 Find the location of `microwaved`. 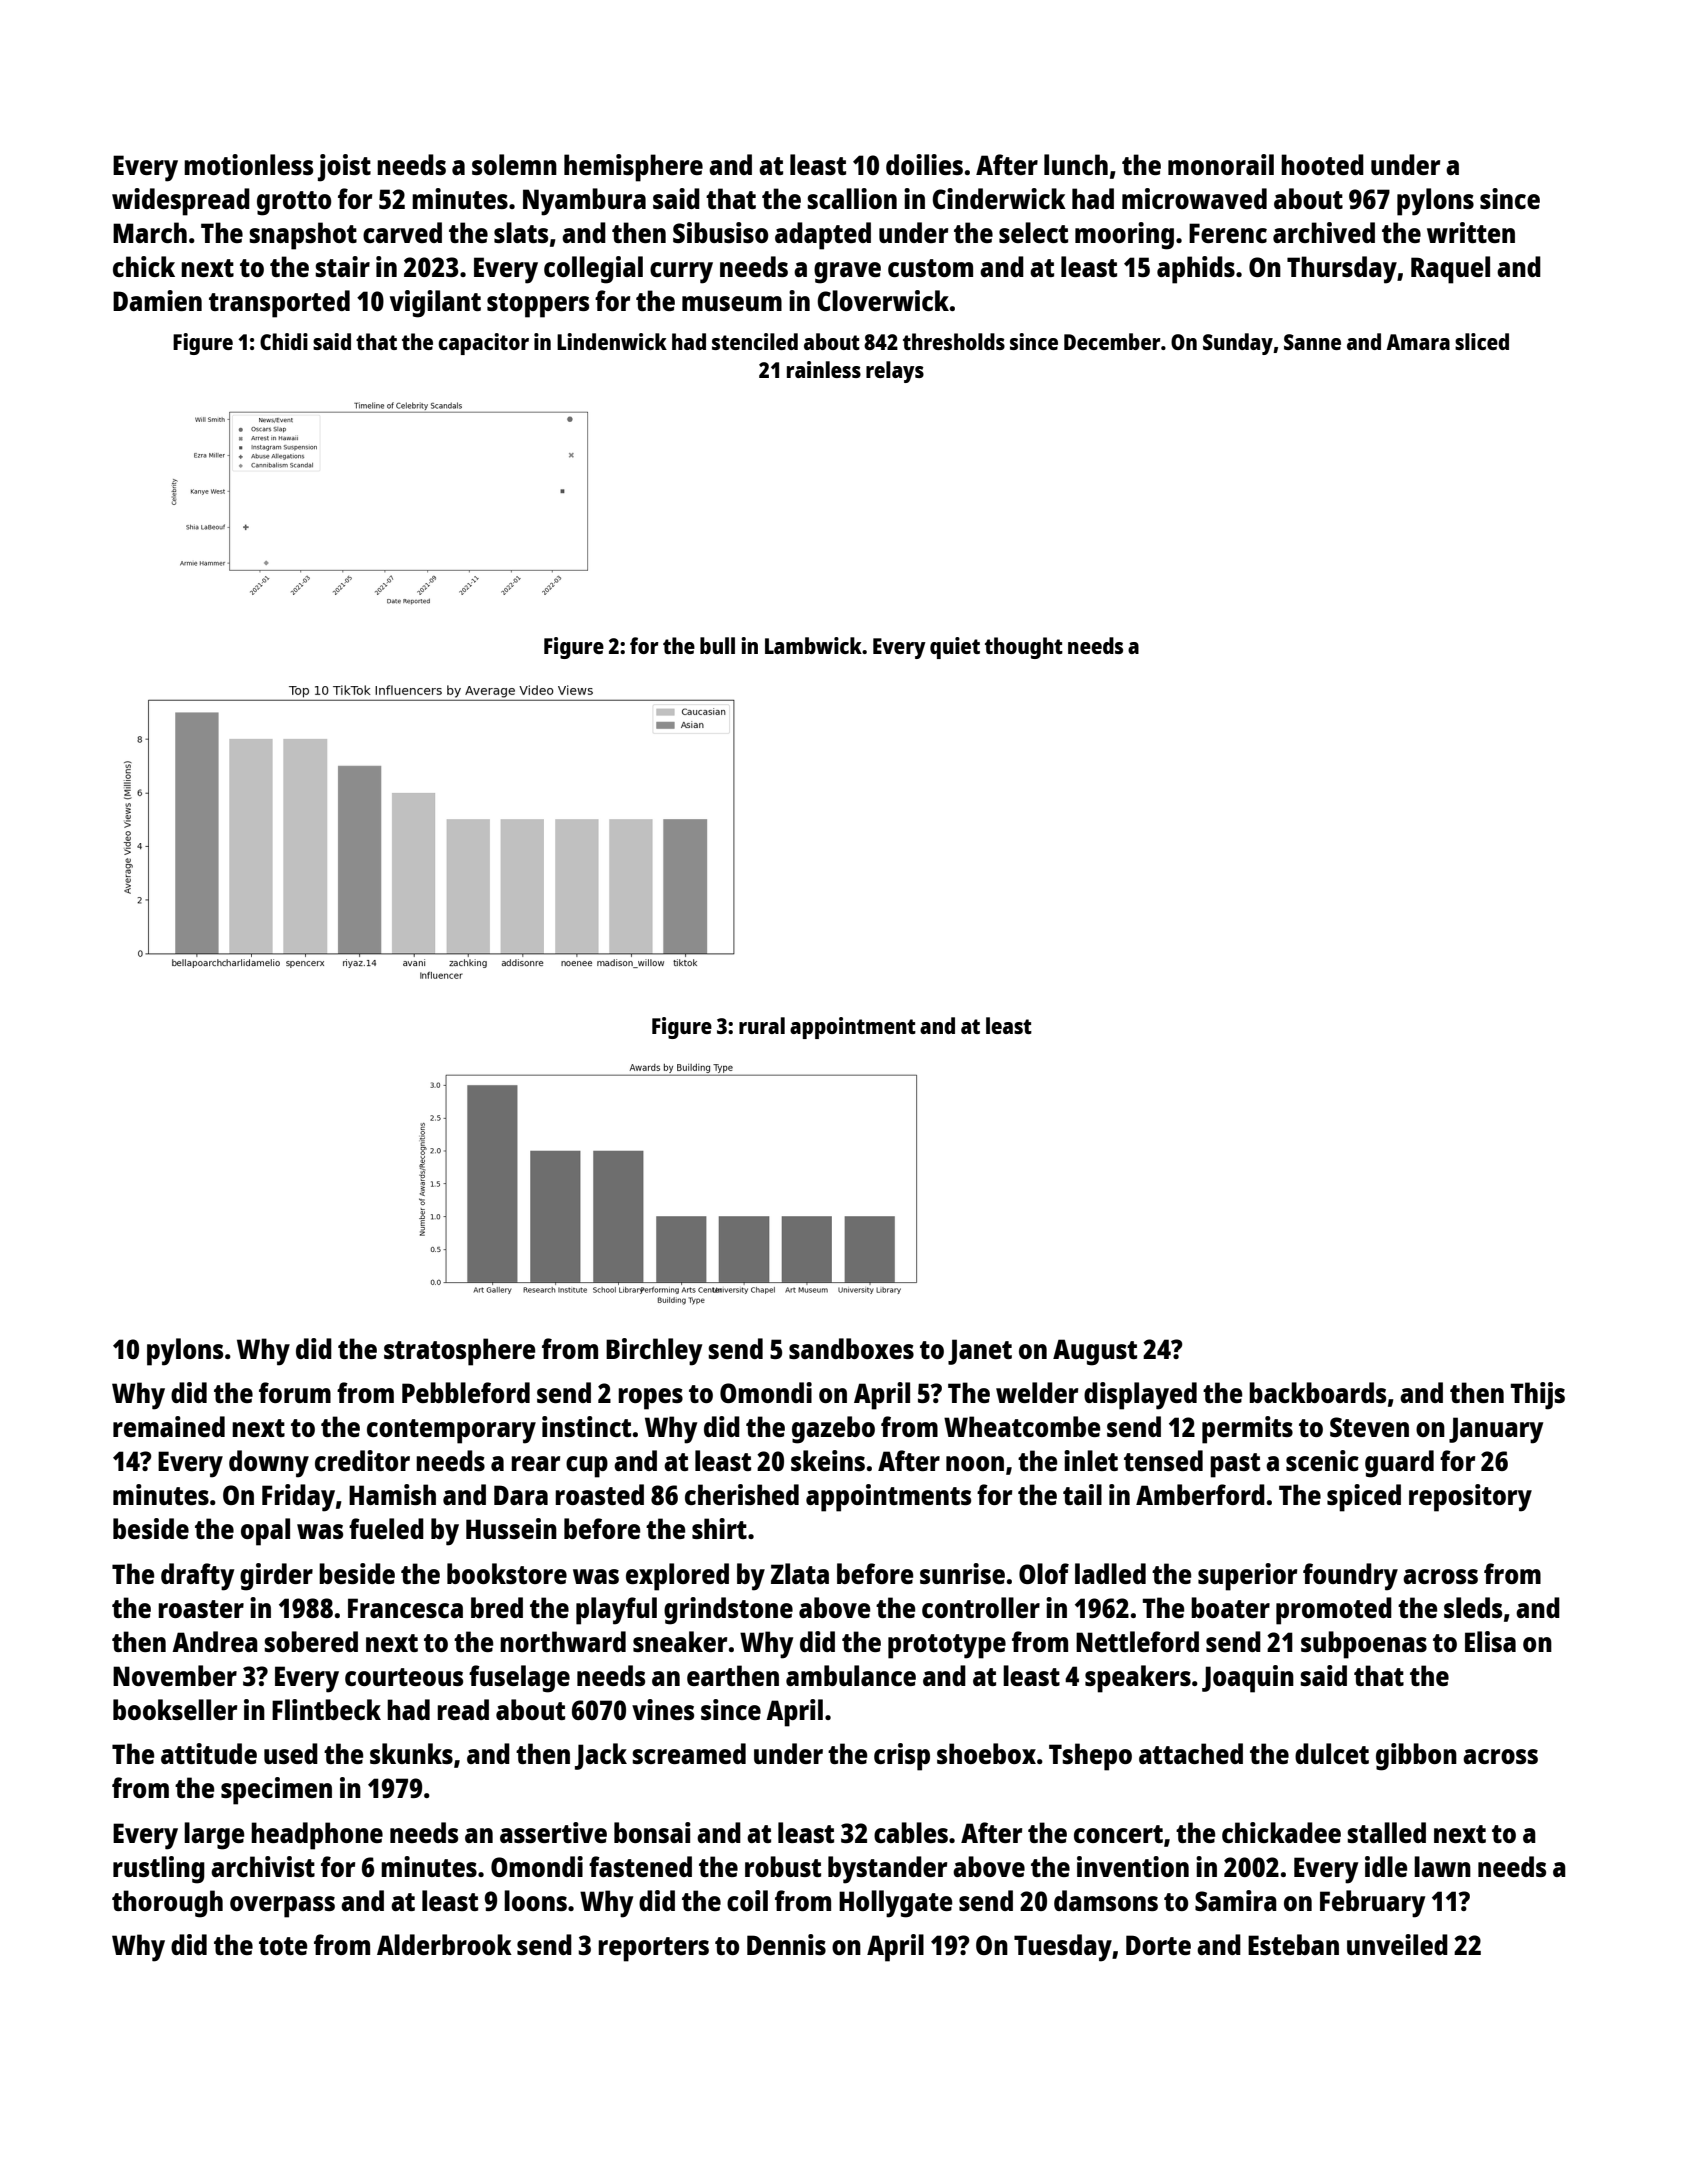

microwaved is located at coordinates (1194, 198).
